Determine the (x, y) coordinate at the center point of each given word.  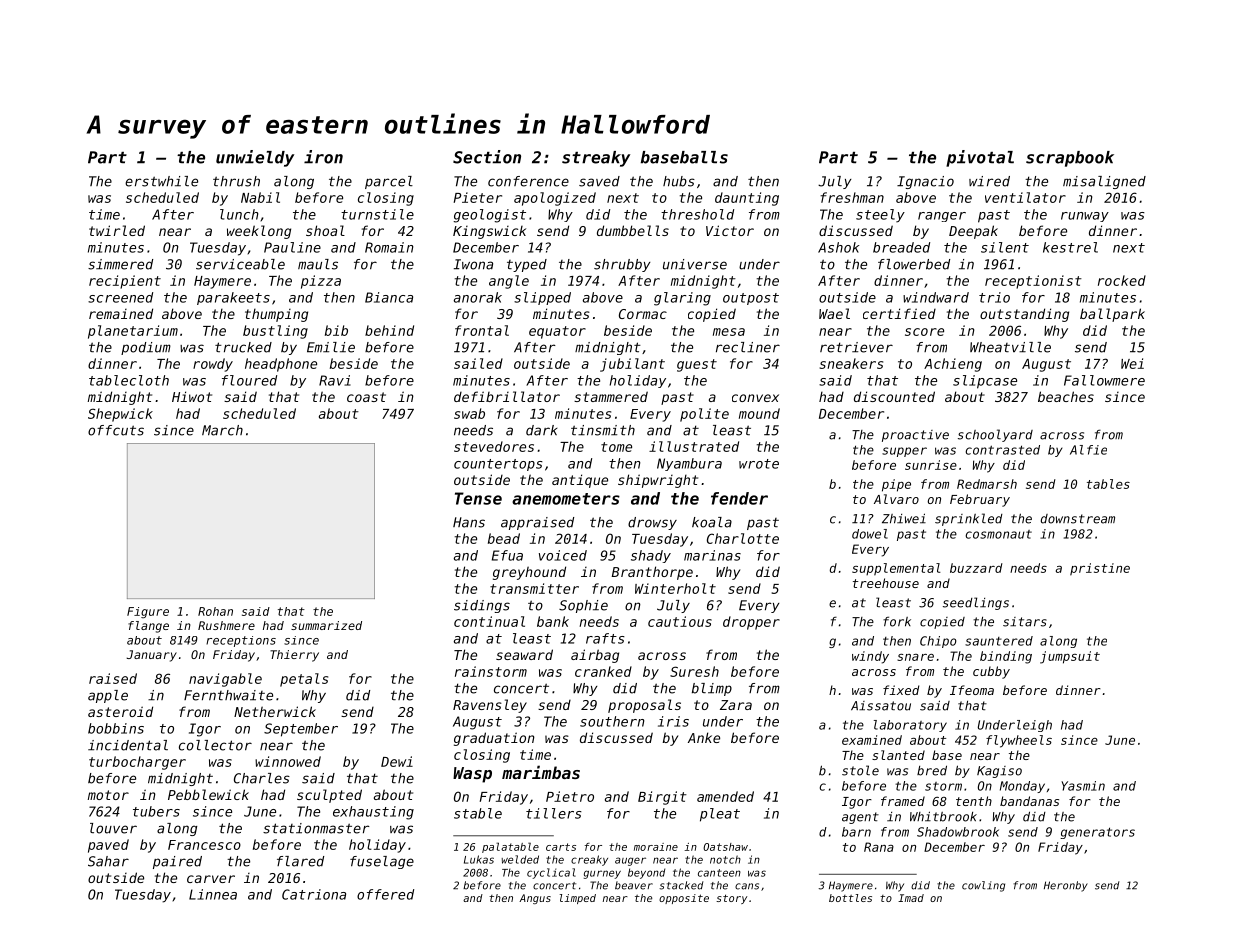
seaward (524, 654)
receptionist (1033, 282)
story (731, 899)
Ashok (838, 247)
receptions (241, 641)
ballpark (1112, 315)
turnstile (377, 214)
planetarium (133, 332)
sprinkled (969, 519)
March (222, 430)
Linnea (213, 894)
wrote (759, 464)
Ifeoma (972, 690)
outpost (751, 299)
